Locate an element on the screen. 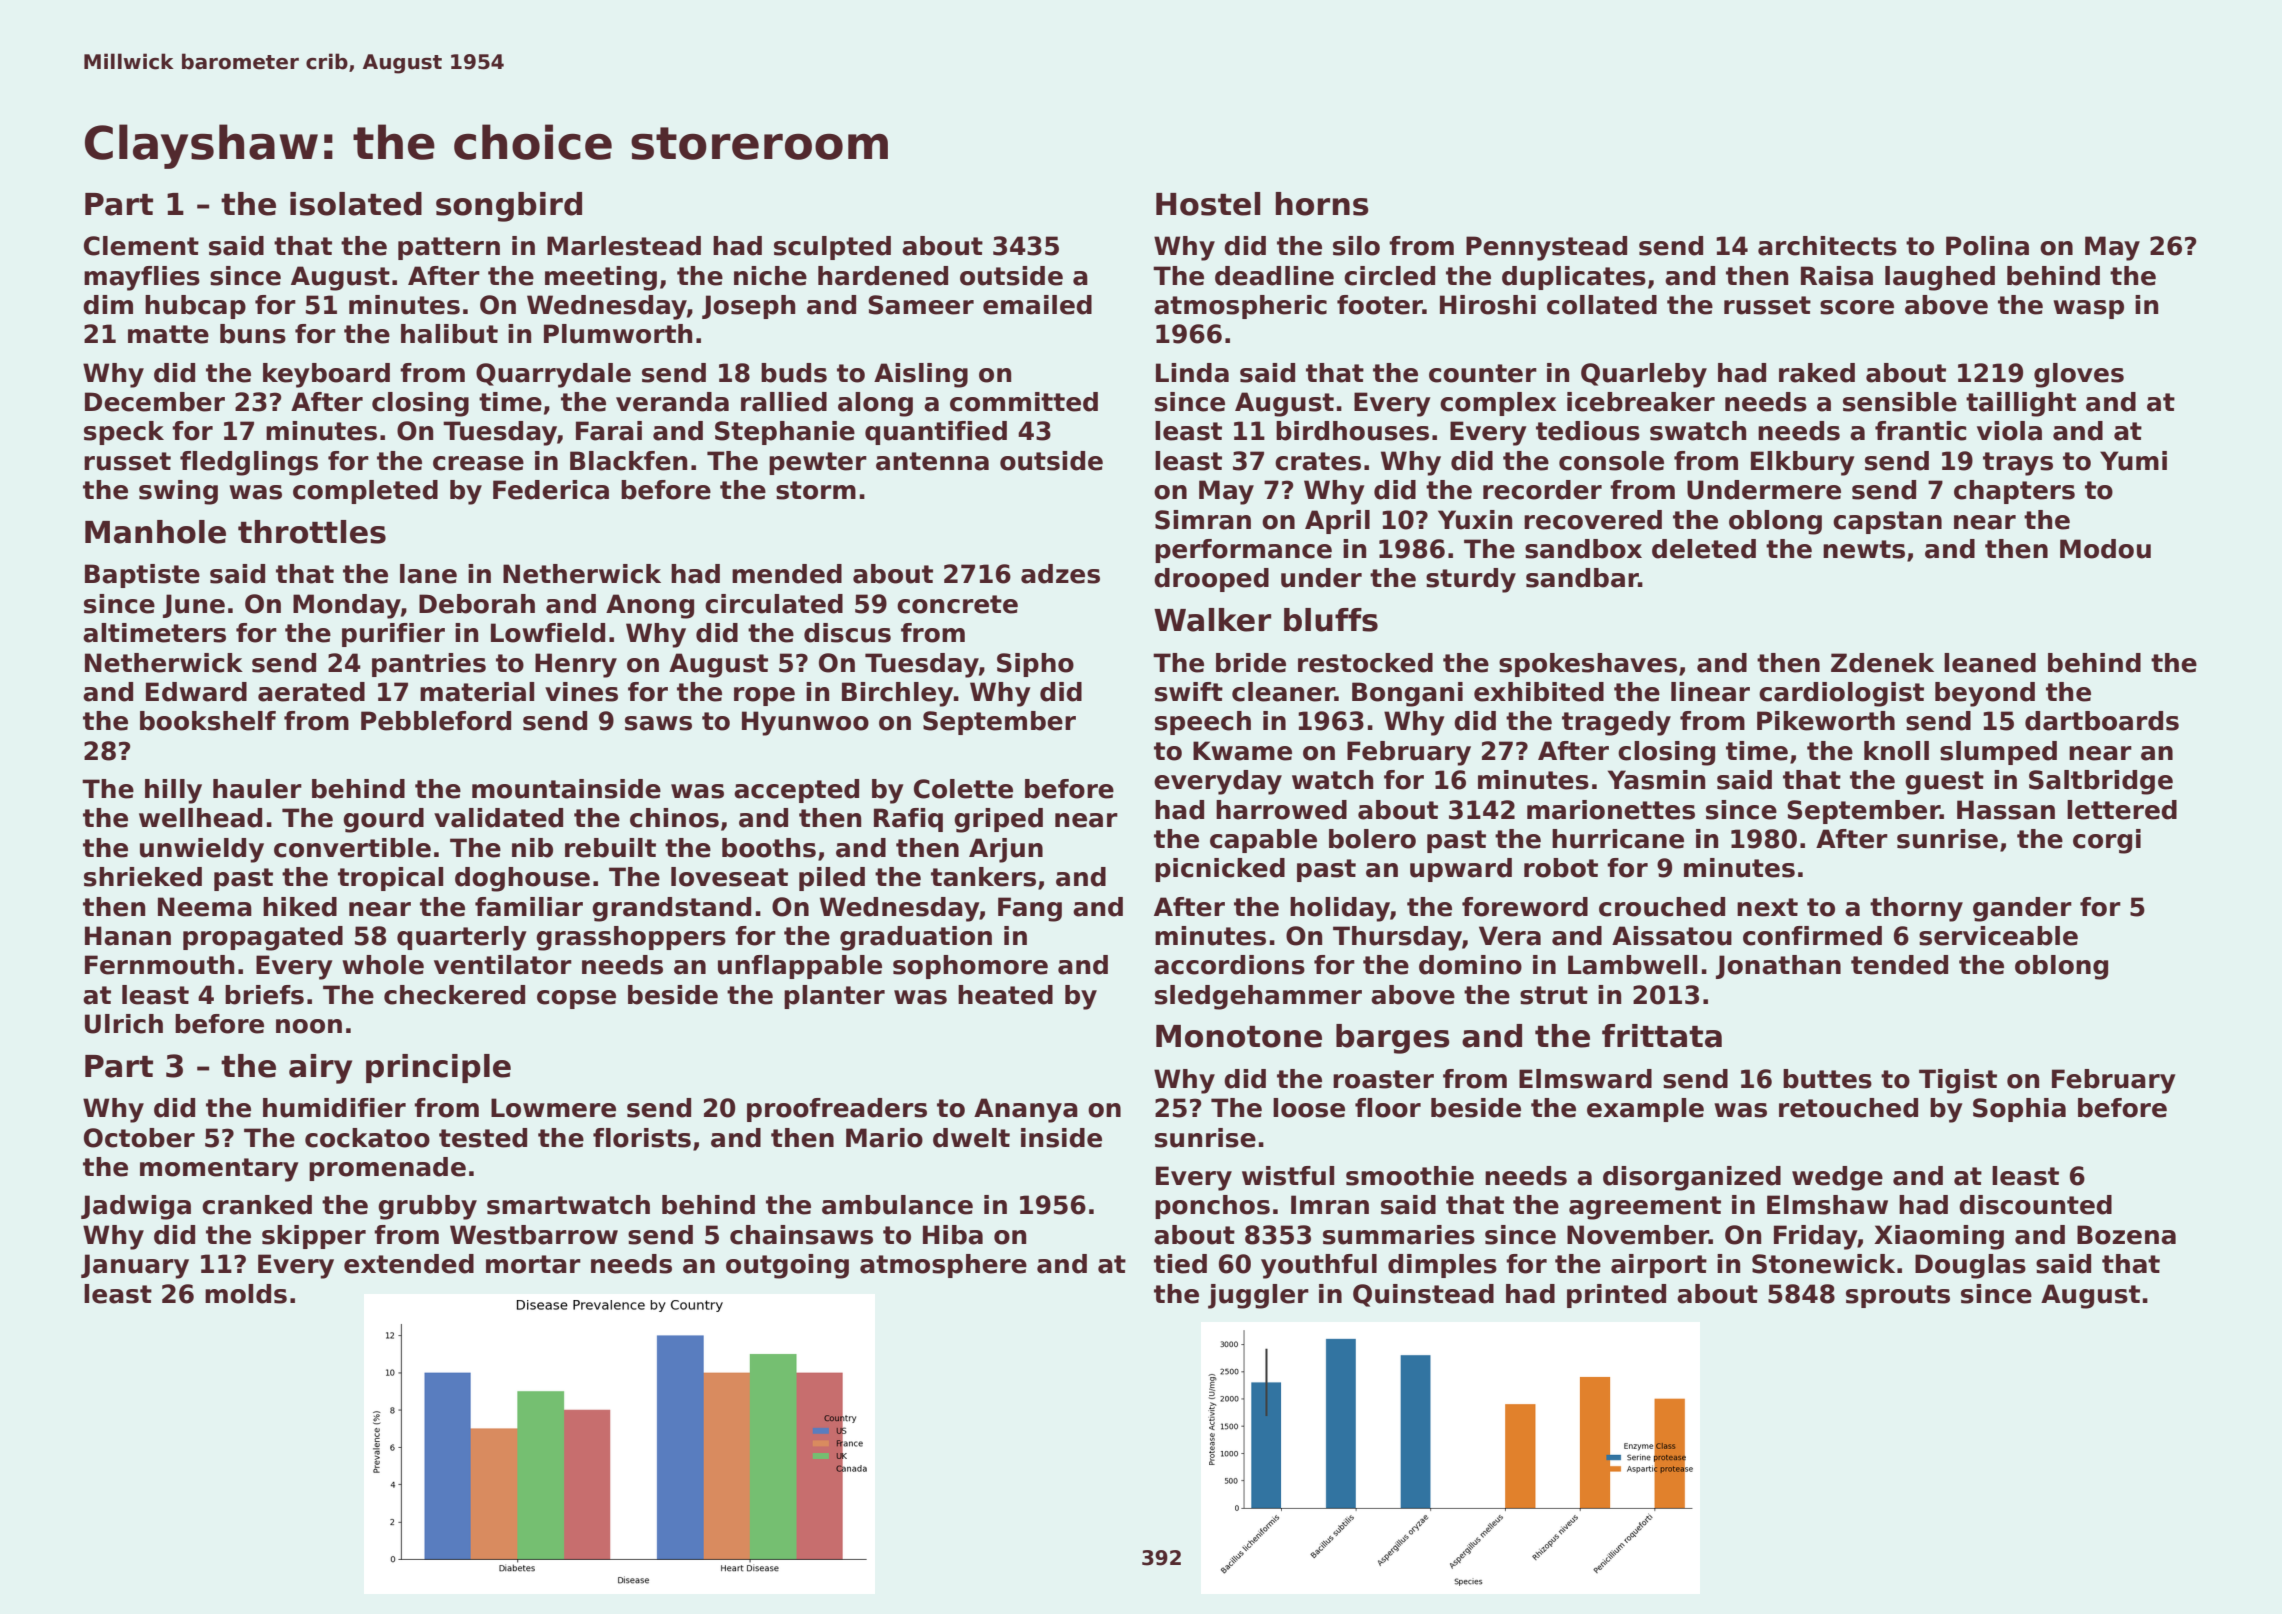  isolated is located at coordinates (356, 204).
